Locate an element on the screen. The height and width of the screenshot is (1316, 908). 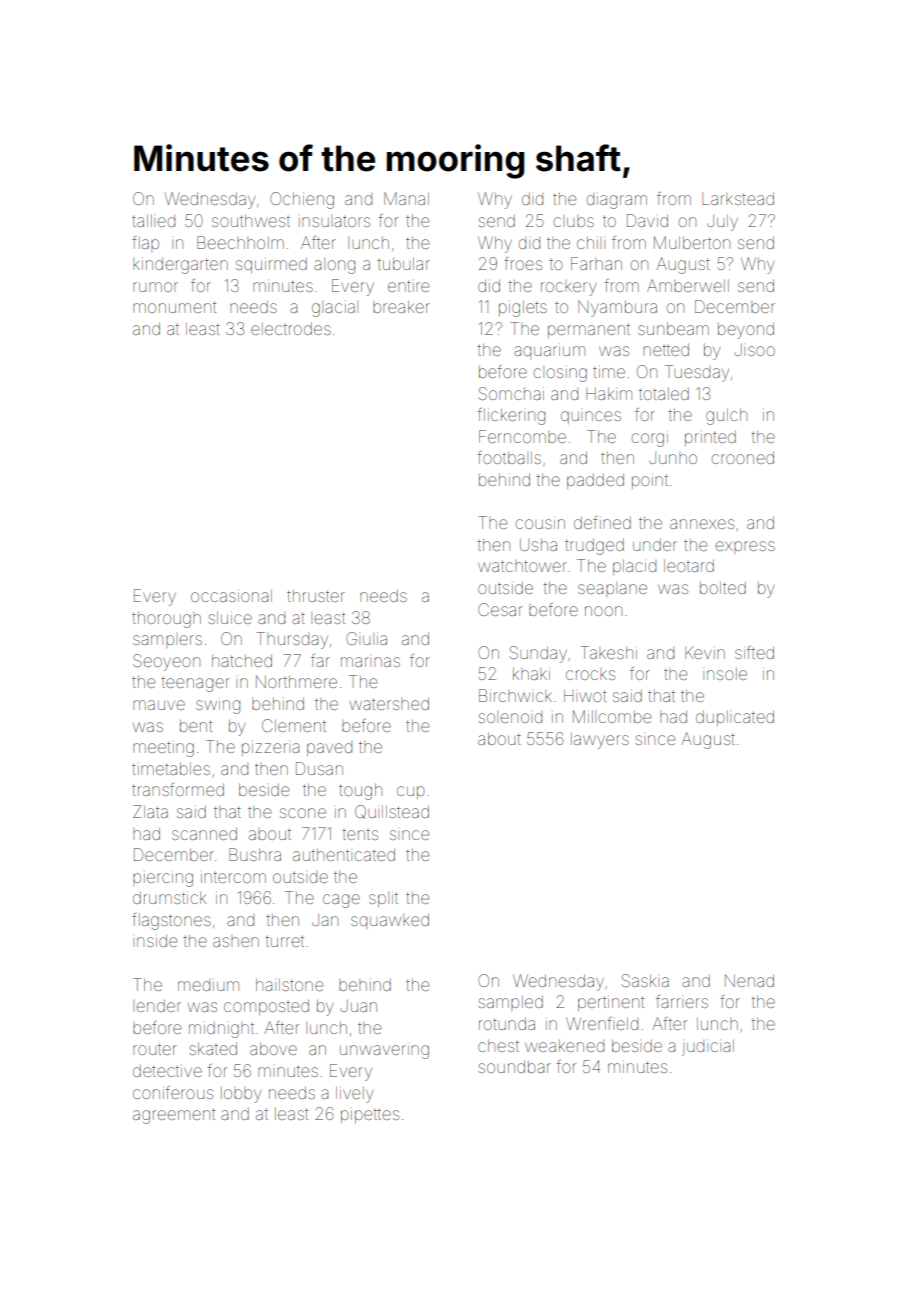
froes is located at coordinates (523, 263).
